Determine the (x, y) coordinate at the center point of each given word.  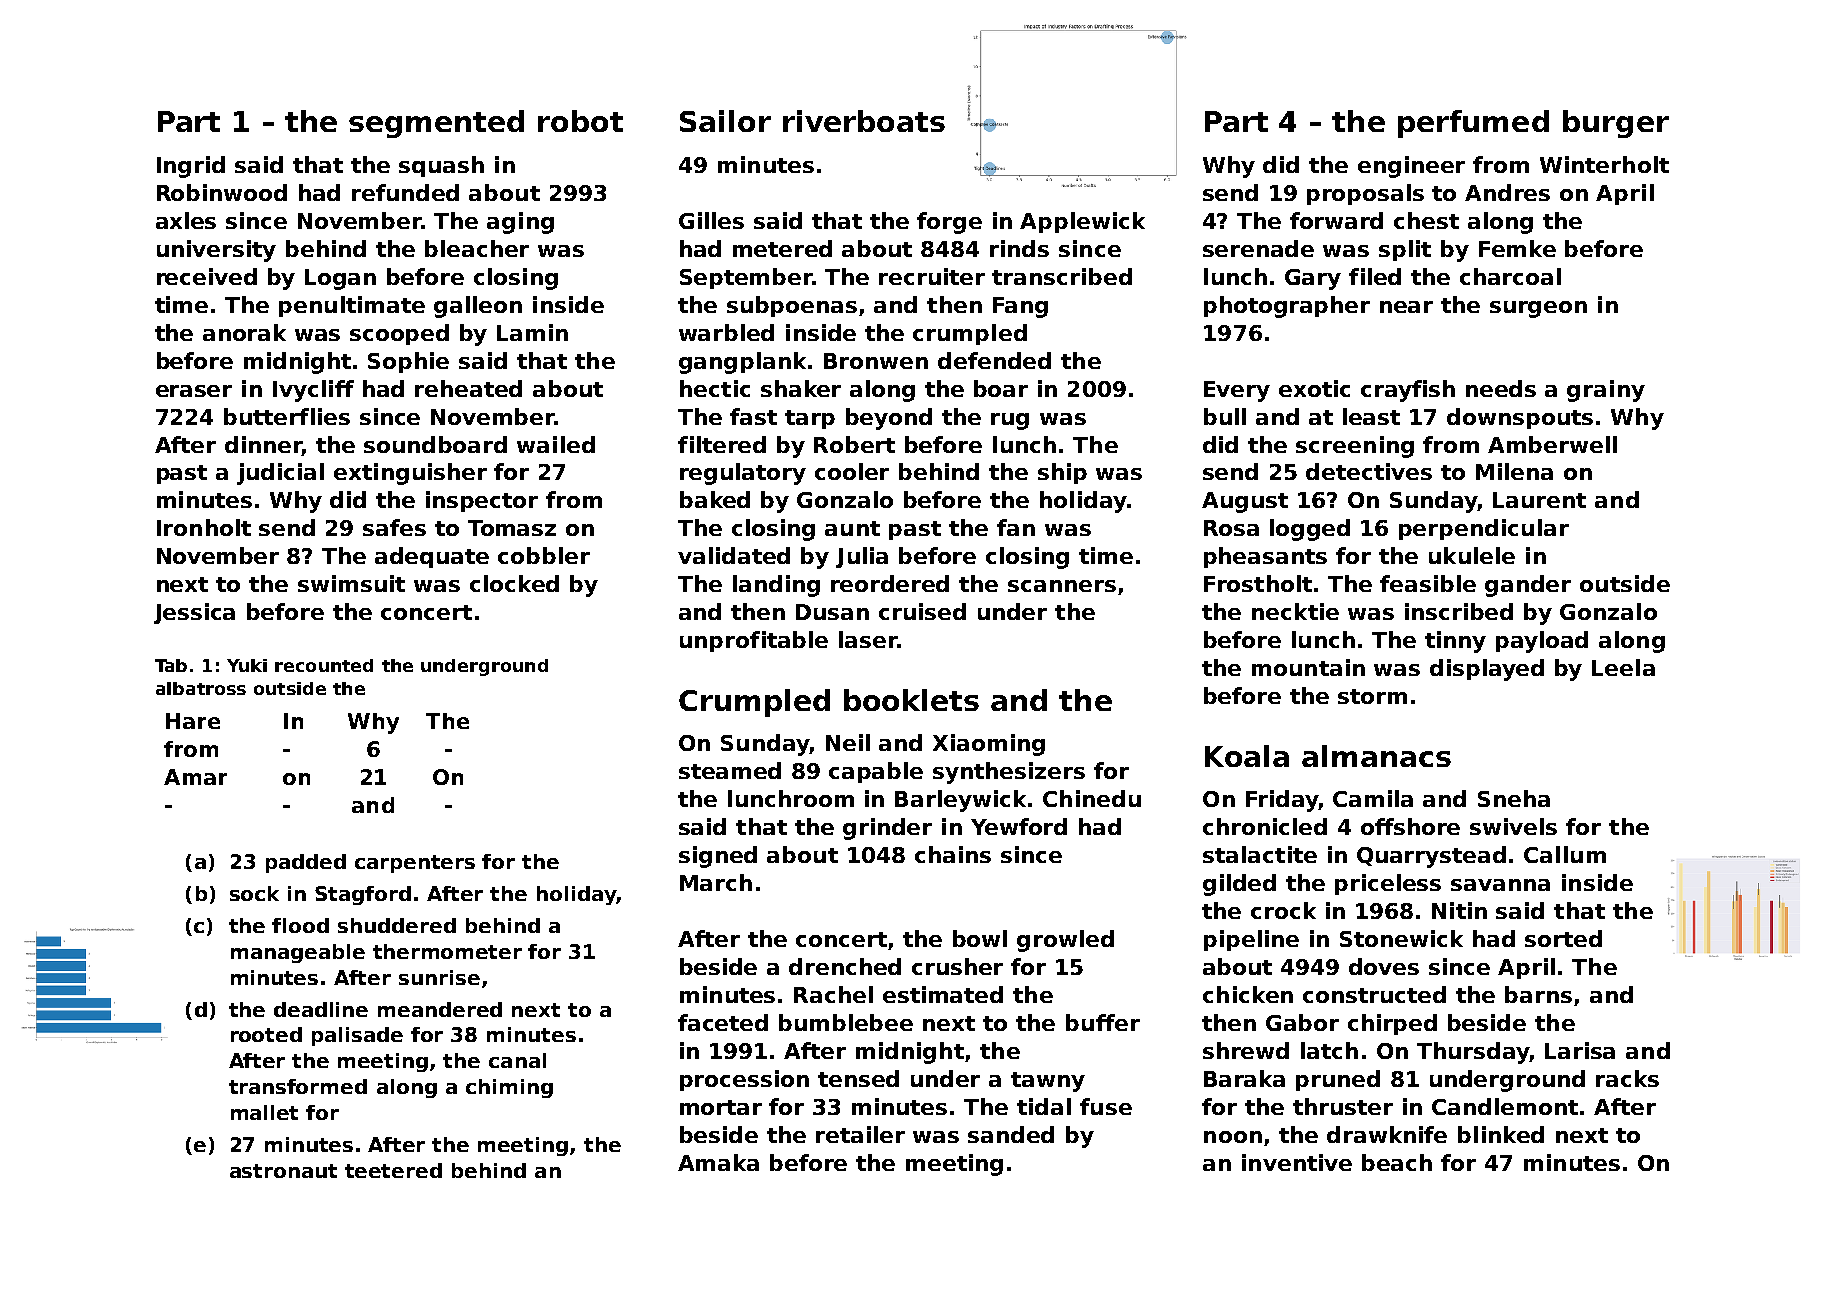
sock (254, 893)
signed (718, 857)
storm (1372, 696)
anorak (244, 332)
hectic (715, 388)
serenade (1258, 248)
